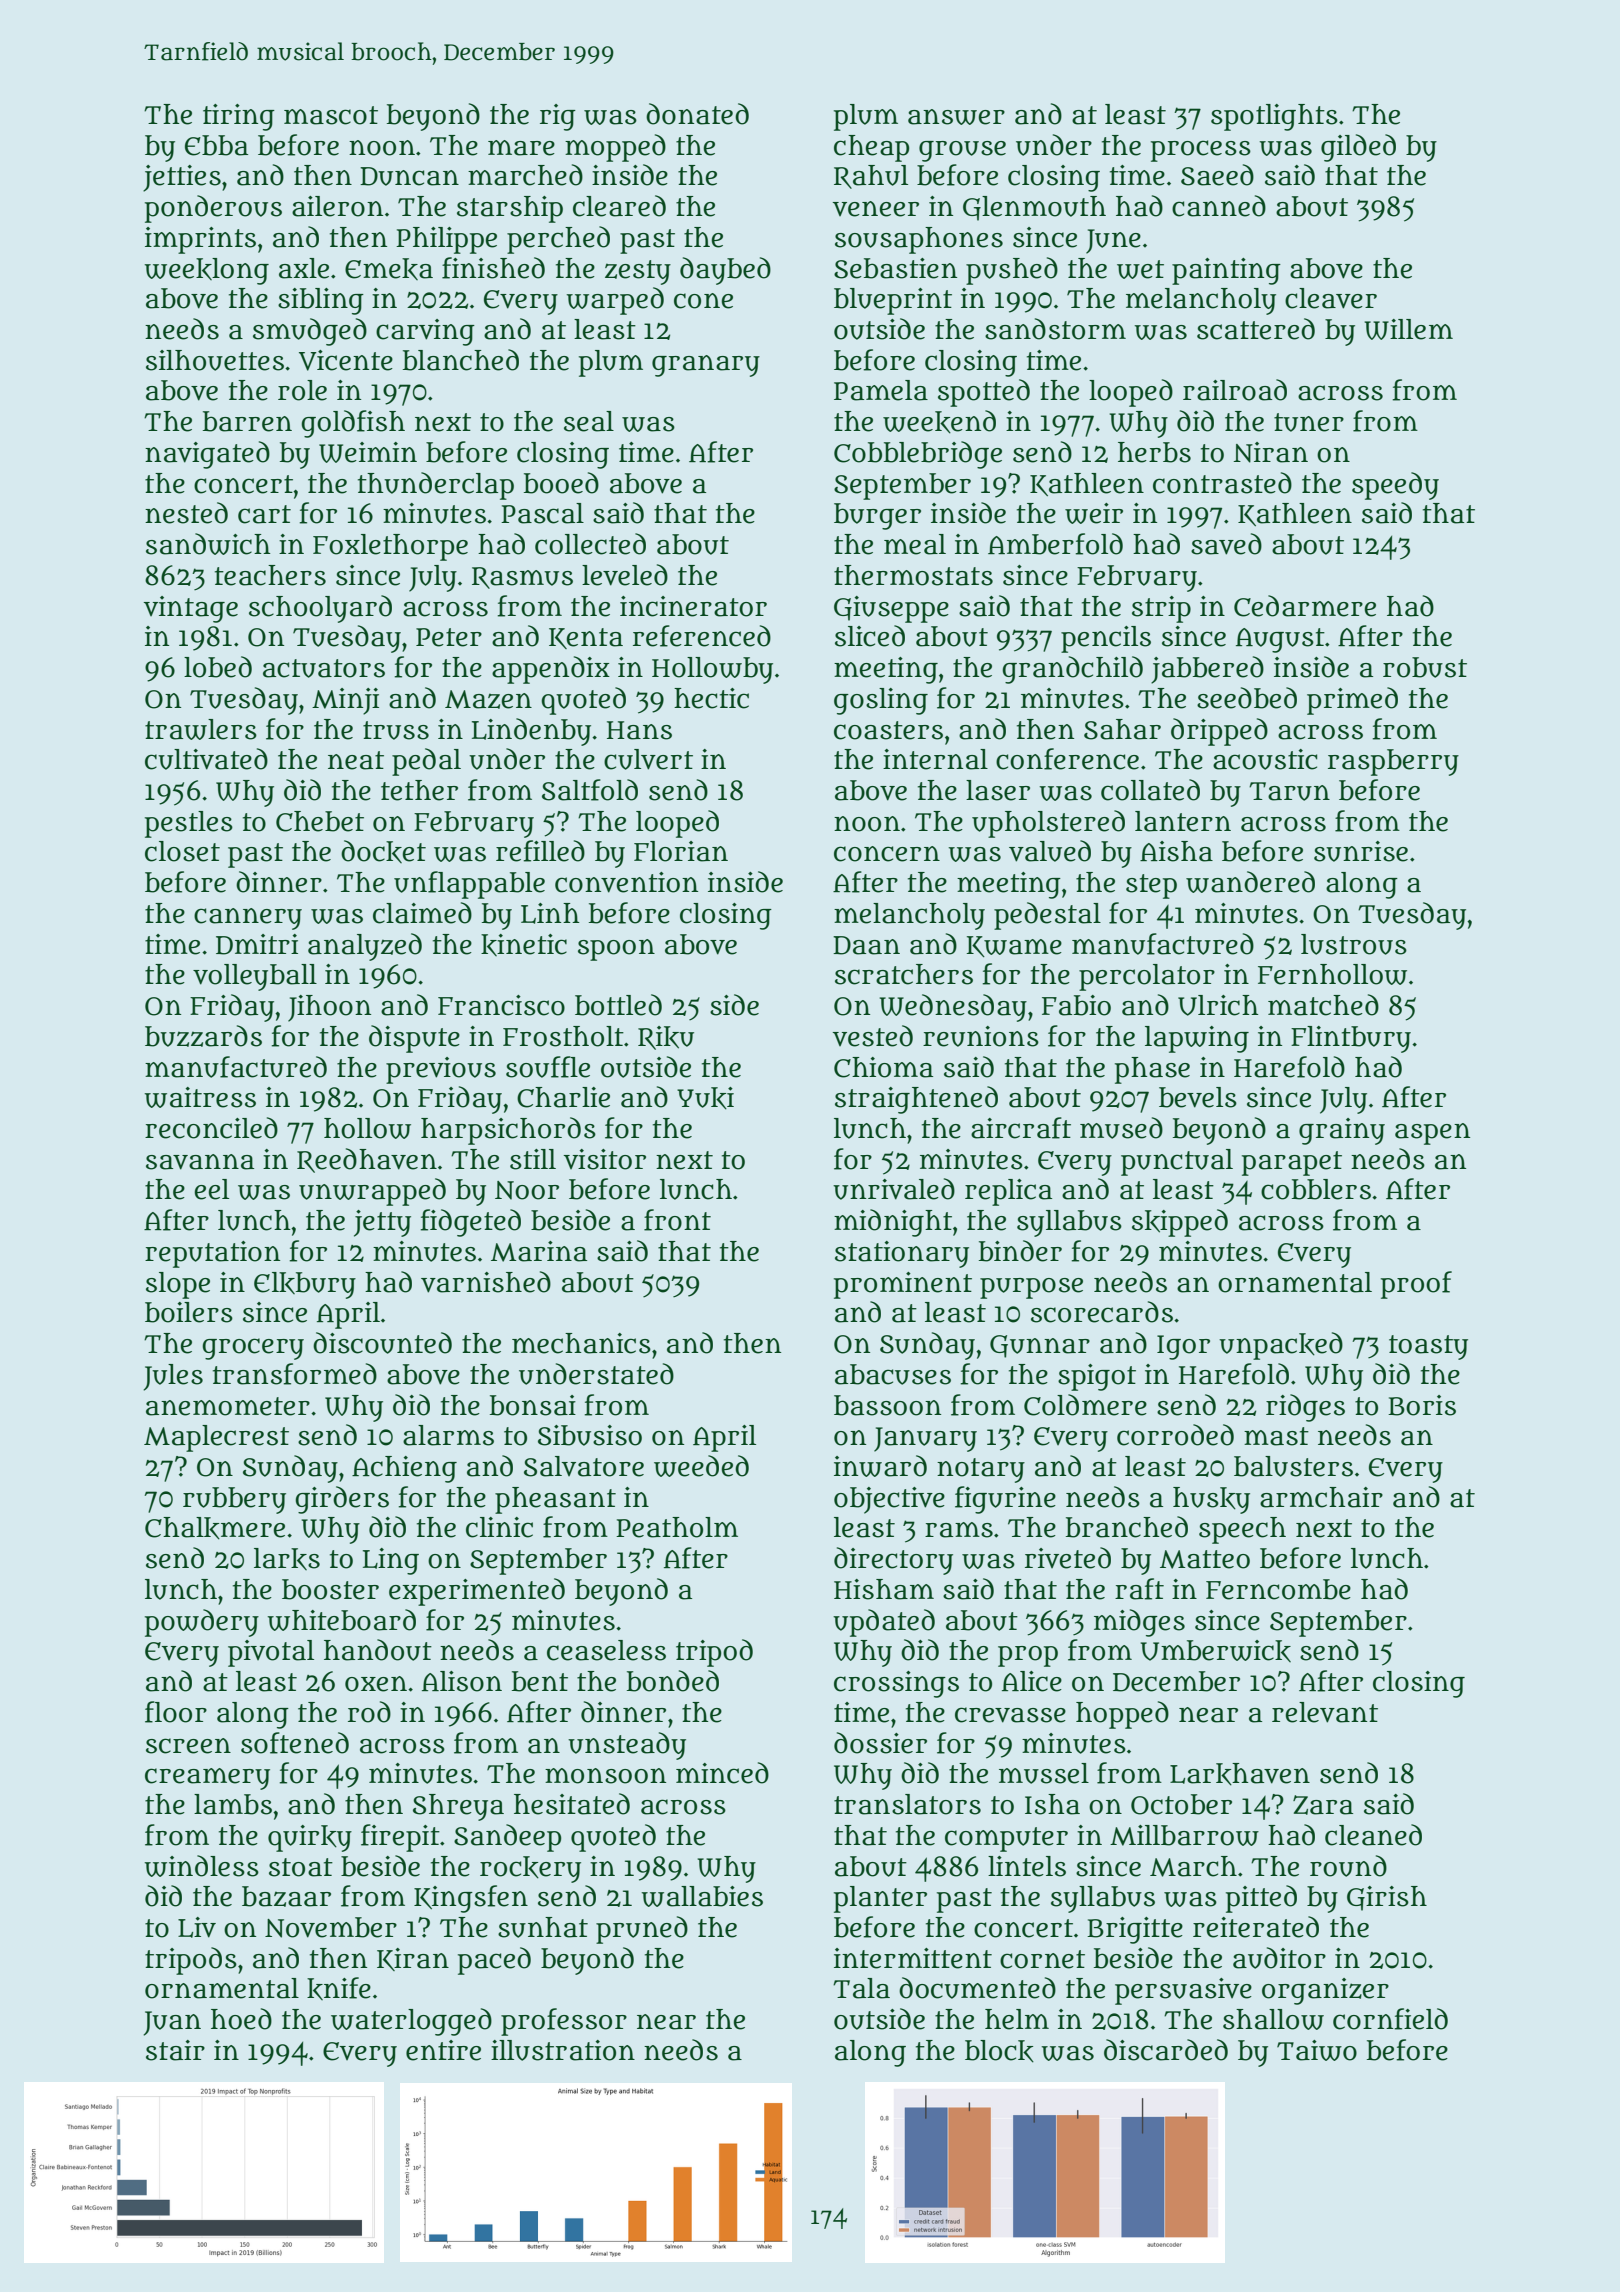 The width and height of the screenshot is (1620, 2292). Describe the element at coordinates (189, 824) in the screenshot. I see `pestles` at that location.
